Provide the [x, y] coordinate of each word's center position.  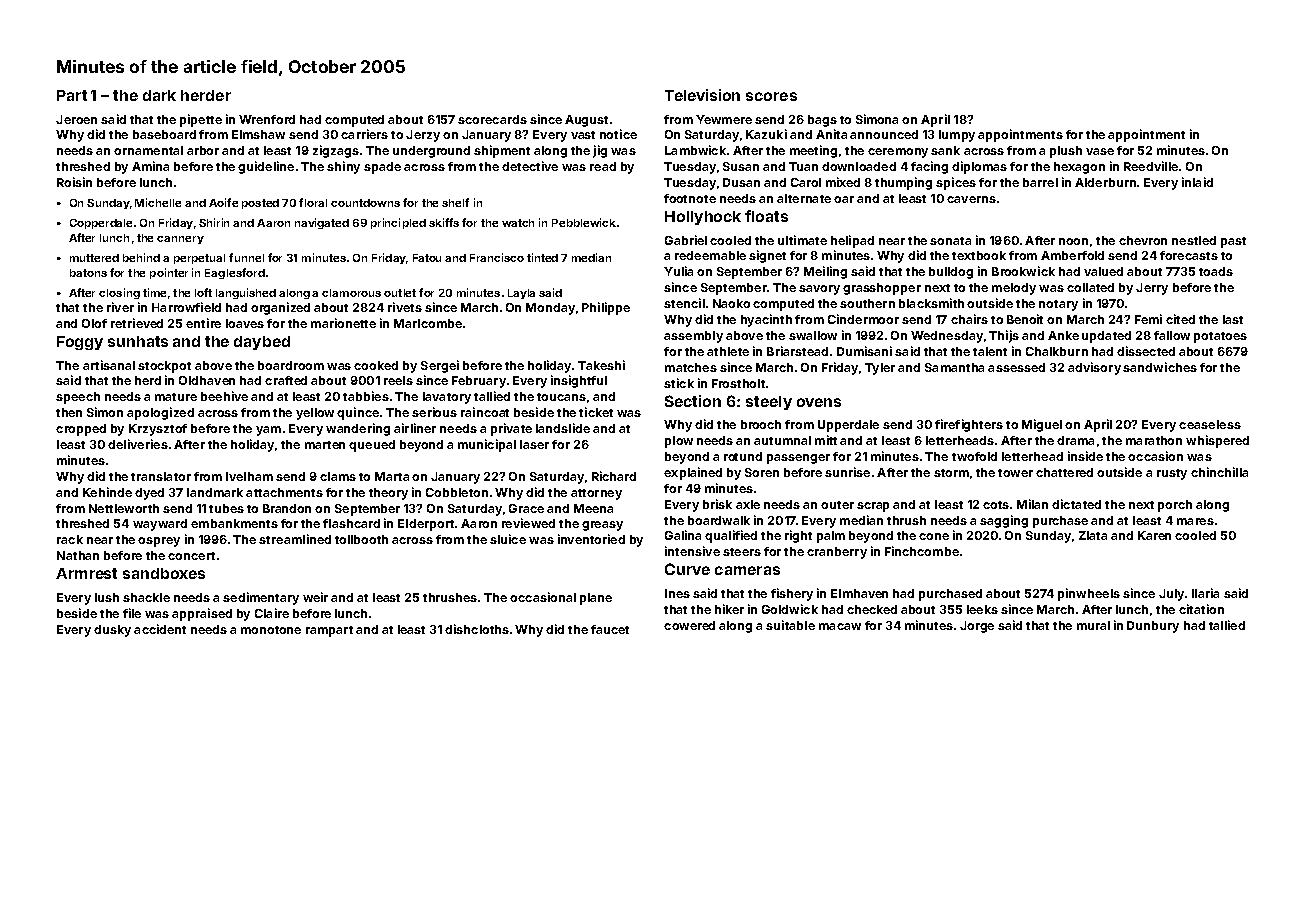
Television [702, 95]
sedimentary [261, 598]
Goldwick [790, 609]
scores [771, 96]
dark [159, 95]
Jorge [977, 627]
